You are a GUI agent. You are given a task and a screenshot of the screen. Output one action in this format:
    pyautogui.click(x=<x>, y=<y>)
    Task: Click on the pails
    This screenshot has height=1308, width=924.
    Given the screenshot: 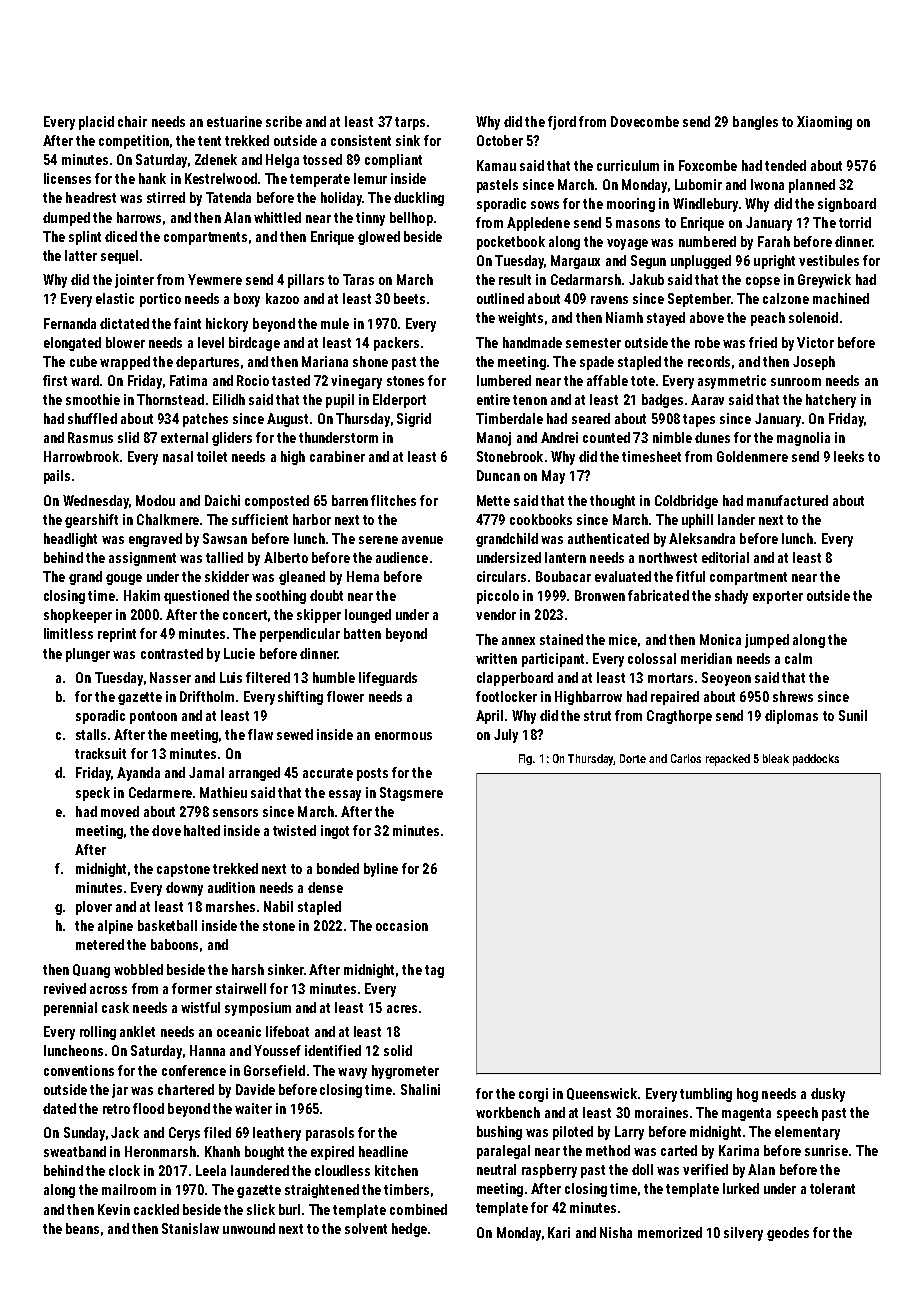 What is the action you would take?
    pyautogui.click(x=57, y=477)
